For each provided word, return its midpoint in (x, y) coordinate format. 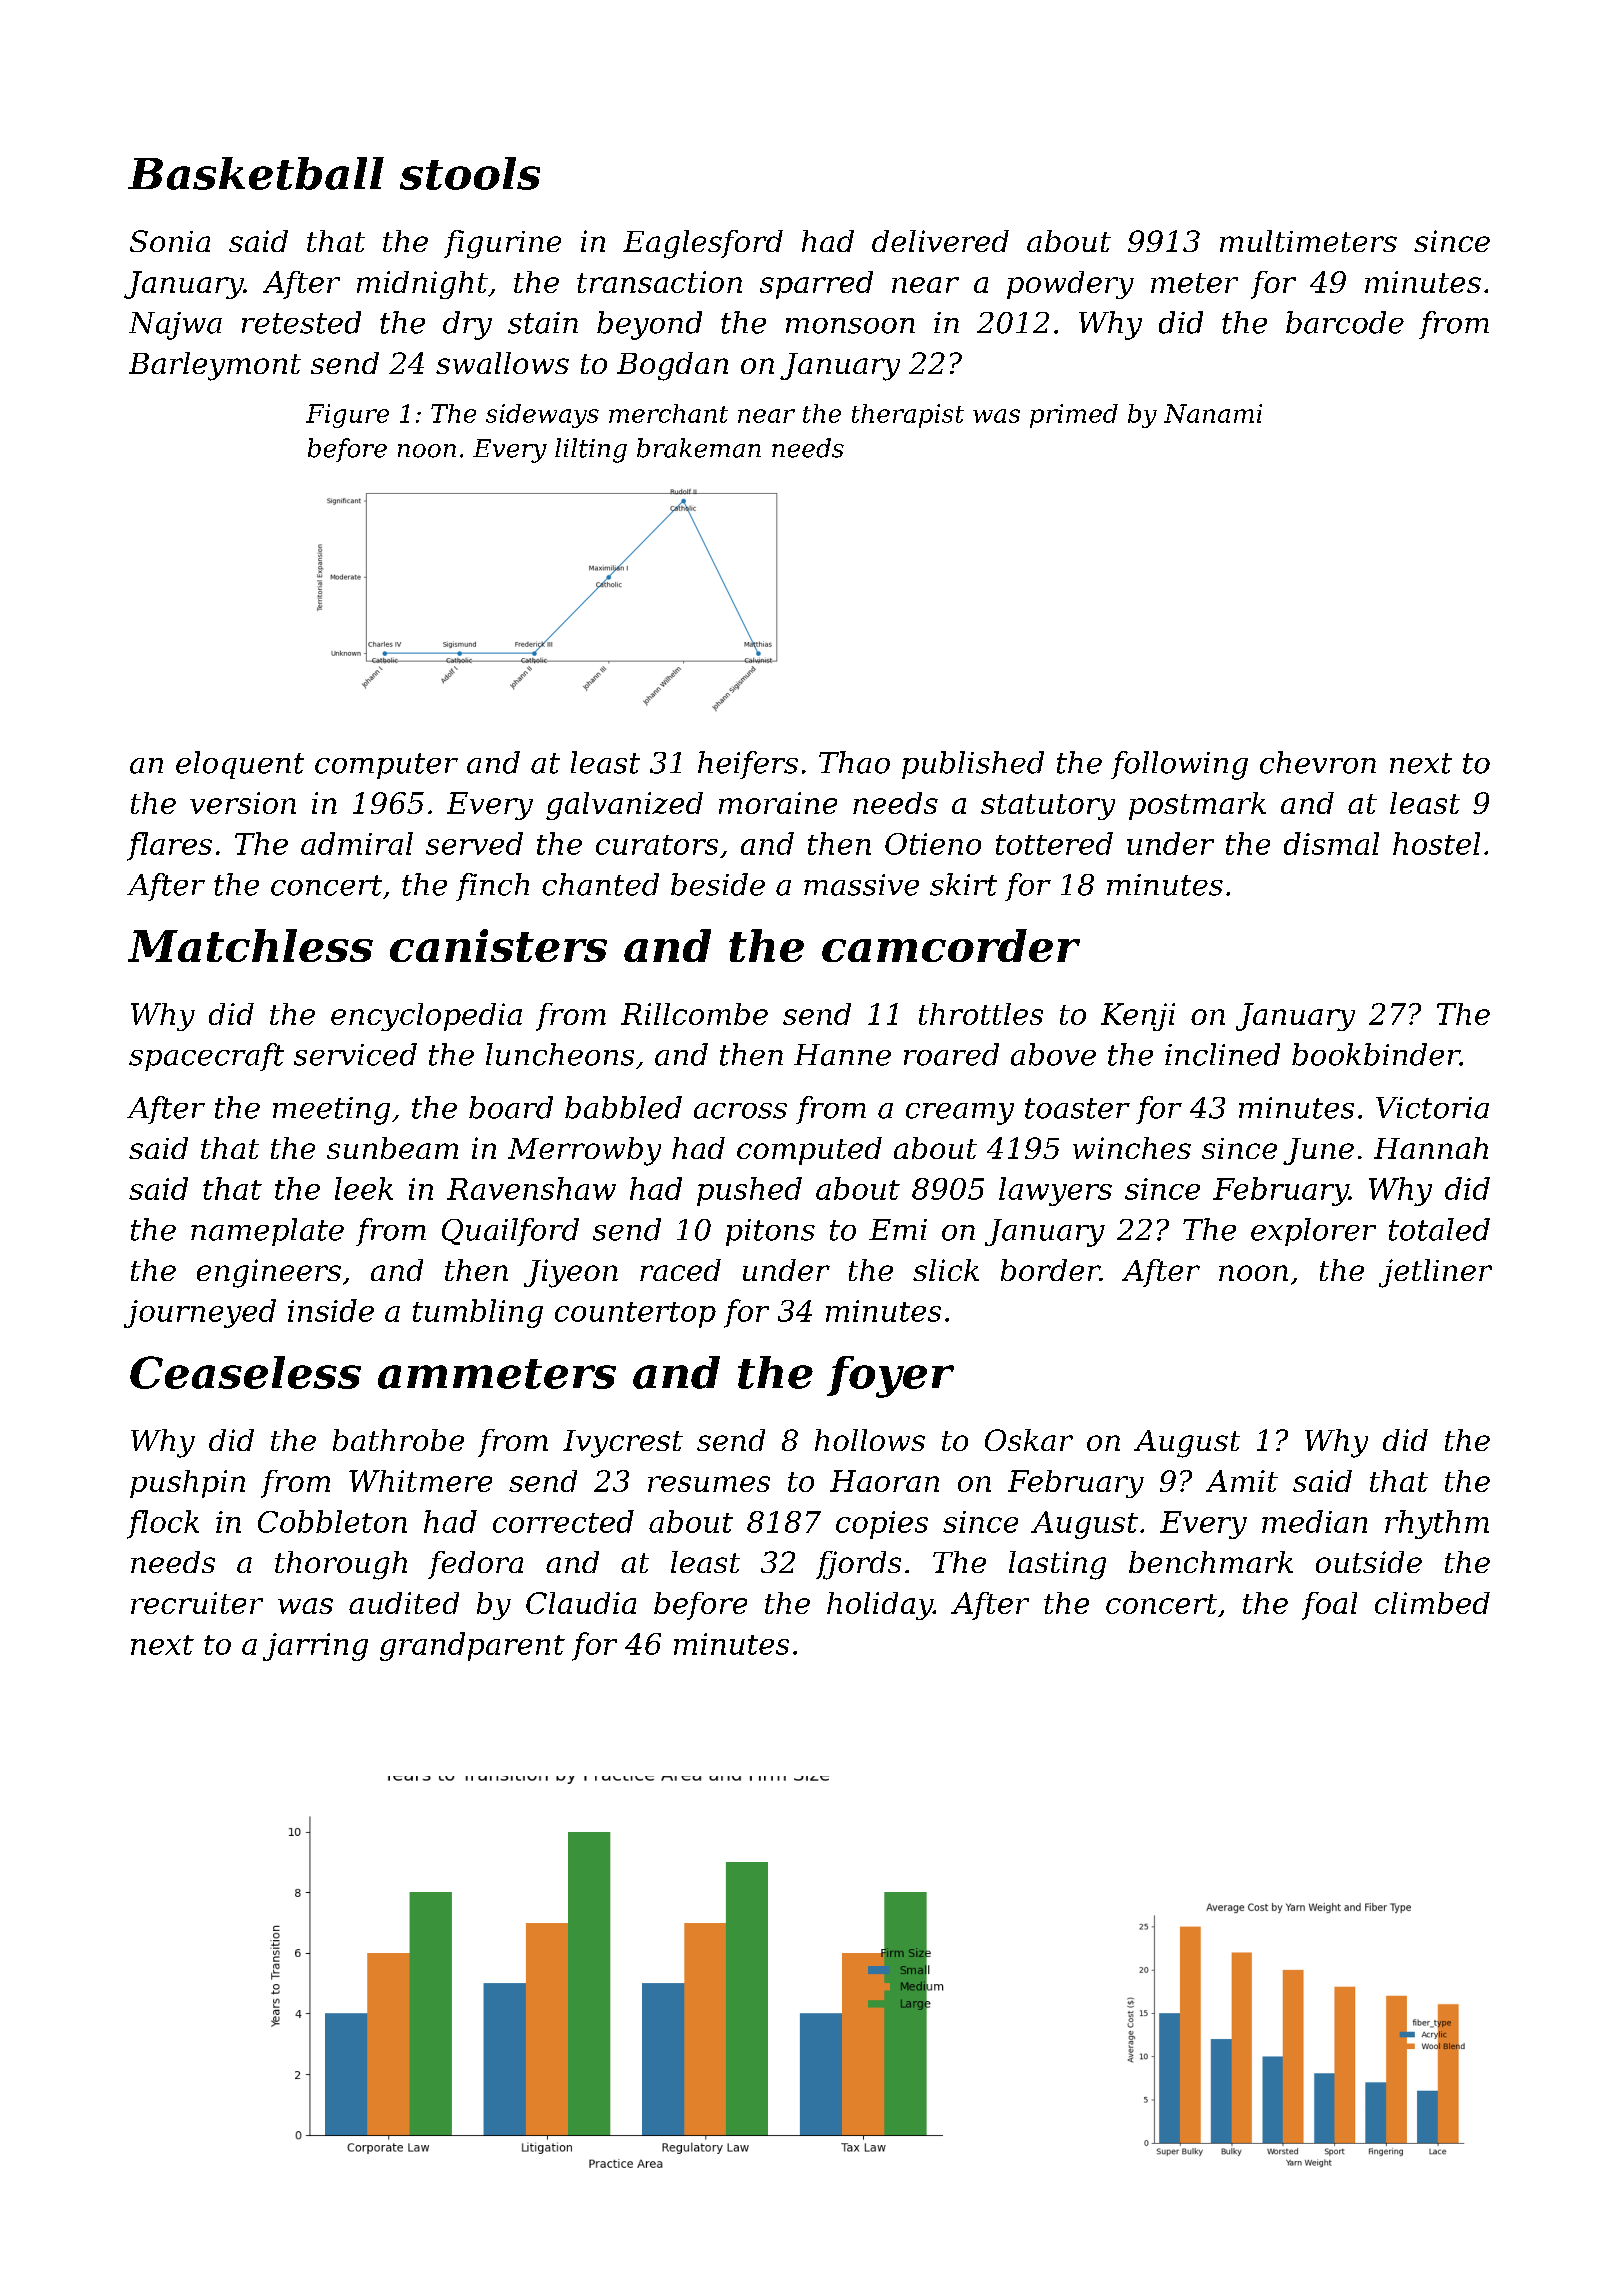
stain (543, 323)
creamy (960, 1114)
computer (386, 766)
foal (1329, 1606)
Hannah (1431, 1148)
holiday (880, 1606)
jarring (315, 1647)
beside (718, 884)
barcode (1345, 322)
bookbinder (1376, 1054)
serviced (355, 1054)
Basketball (256, 173)
